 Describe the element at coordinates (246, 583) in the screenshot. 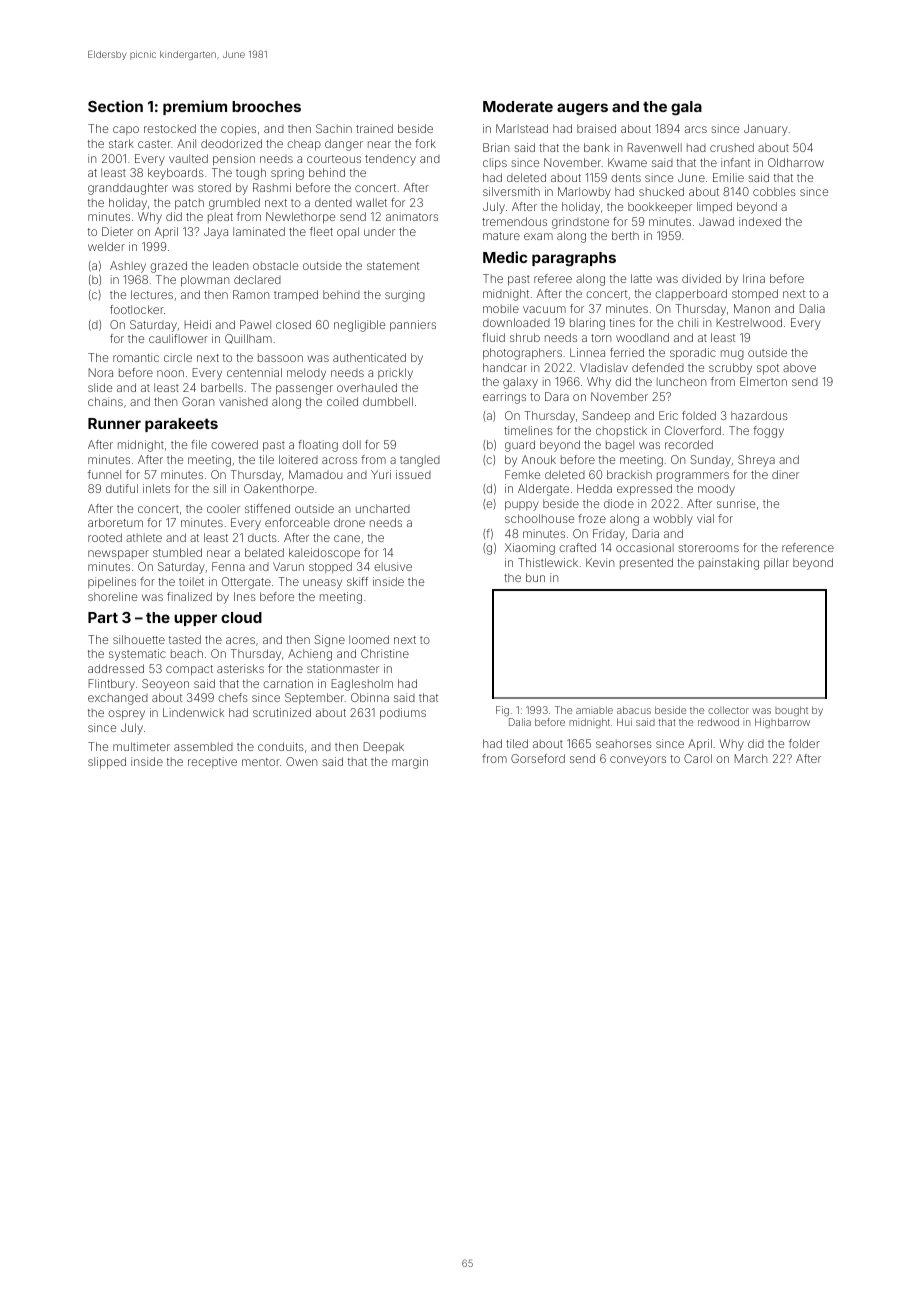

I see `Ottergate` at that location.
